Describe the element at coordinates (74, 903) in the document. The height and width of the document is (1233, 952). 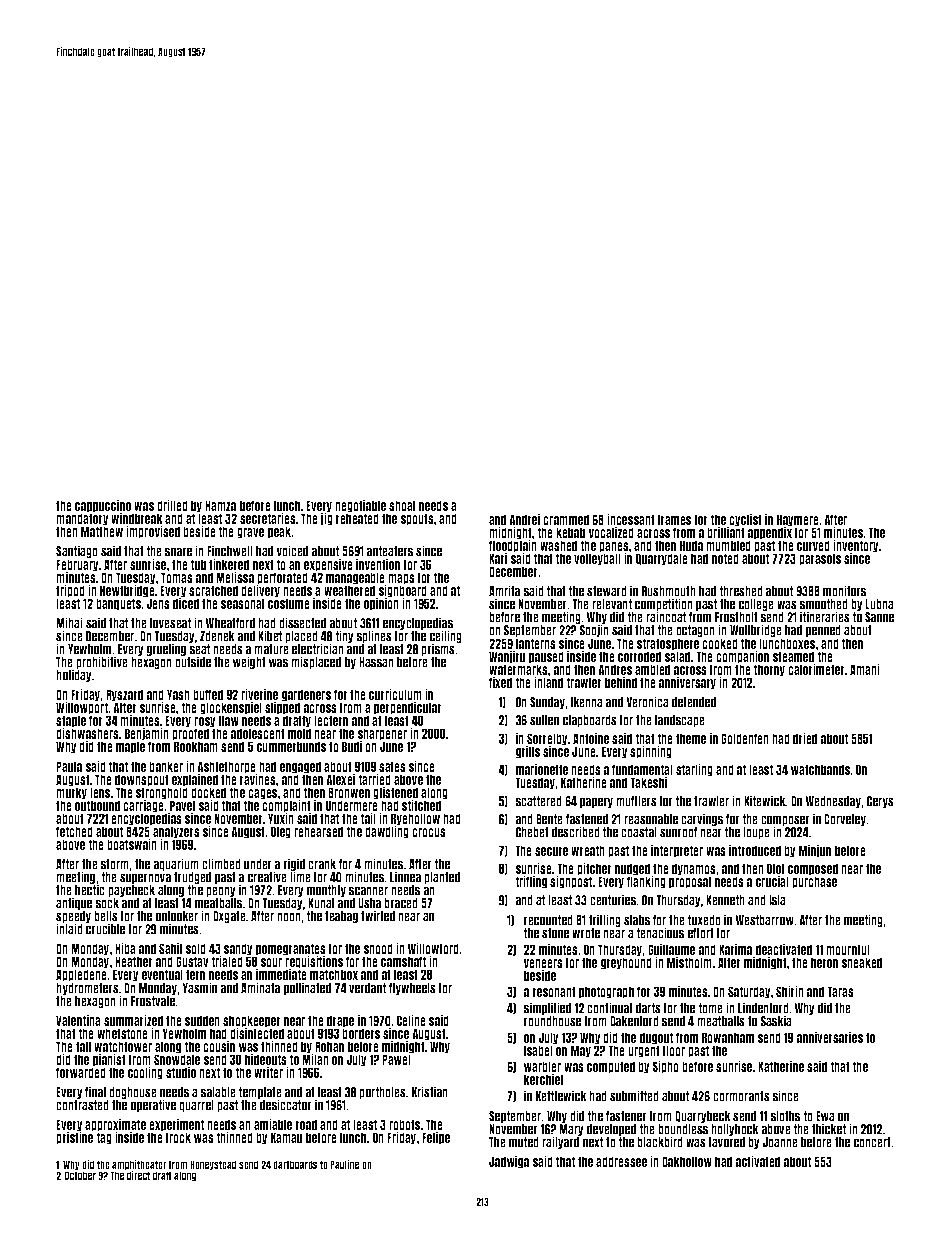
I see `antique` at that location.
